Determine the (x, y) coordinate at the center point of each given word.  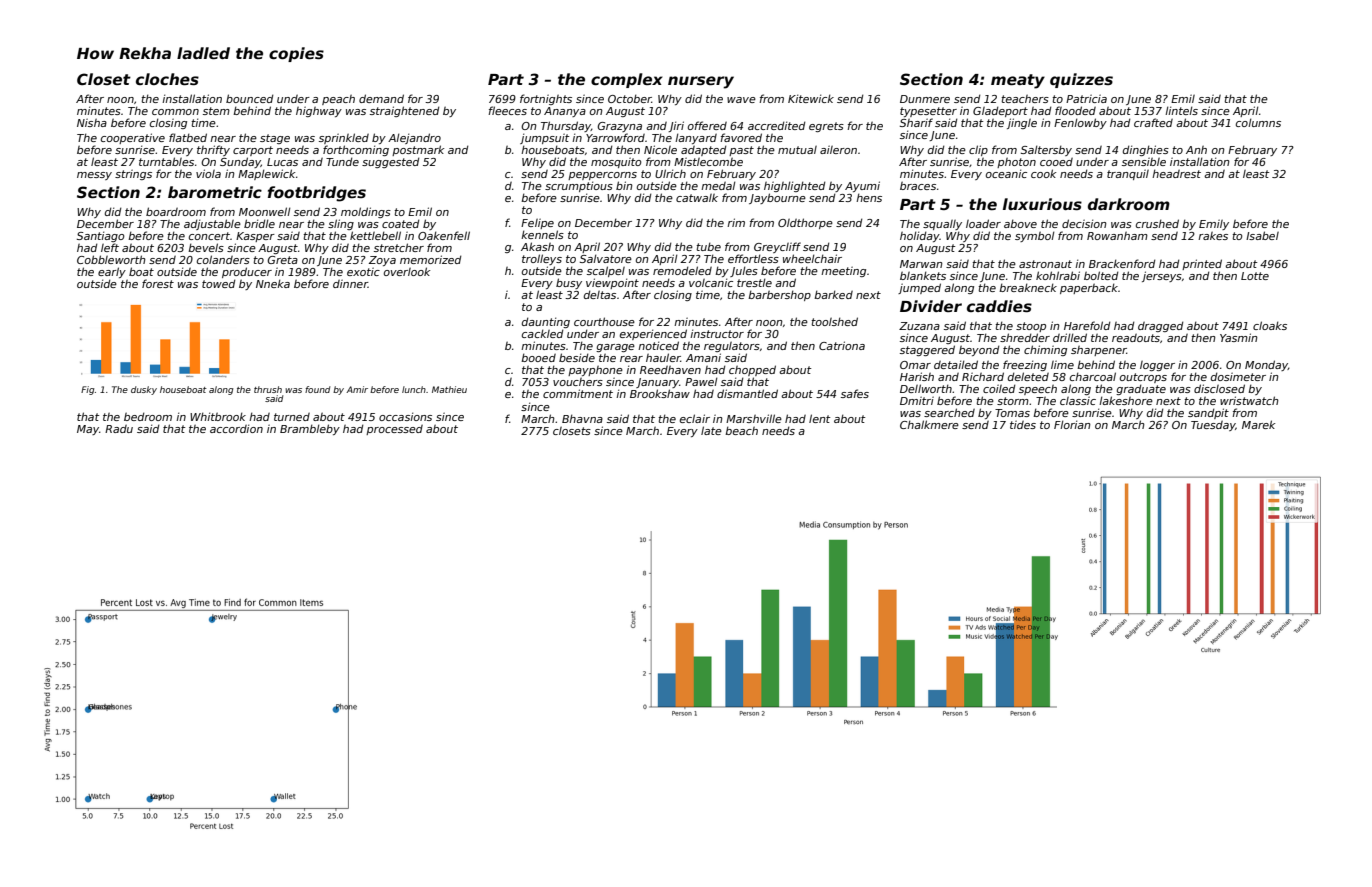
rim (736, 222)
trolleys (542, 259)
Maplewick (266, 174)
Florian (1072, 424)
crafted (1153, 122)
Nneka (273, 283)
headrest (1176, 173)
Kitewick (811, 98)
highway (319, 112)
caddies (999, 306)
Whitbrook (218, 416)
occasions (405, 416)
